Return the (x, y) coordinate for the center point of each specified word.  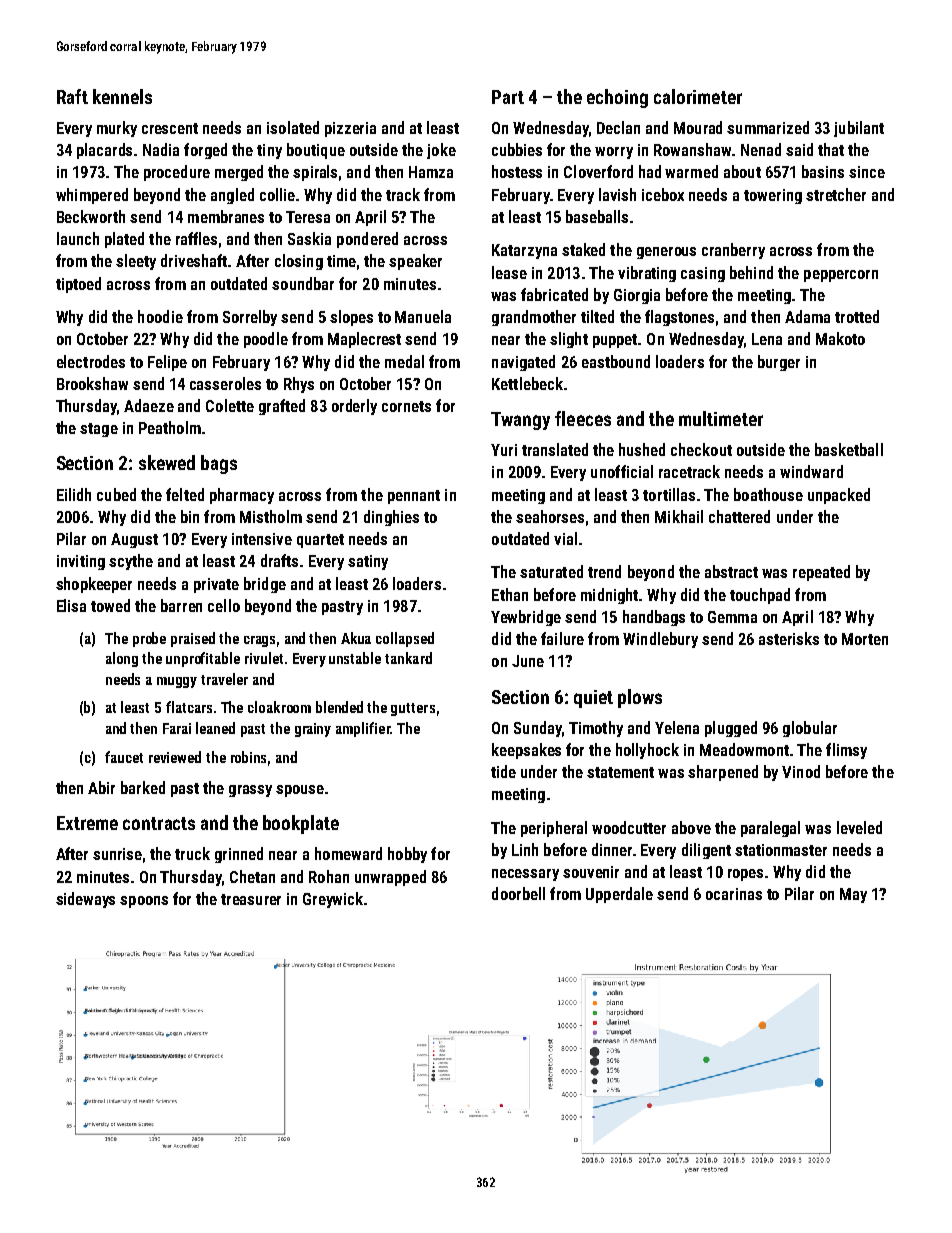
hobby (407, 855)
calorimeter (698, 96)
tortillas (669, 494)
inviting (81, 562)
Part (508, 97)
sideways (85, 900)
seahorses (550, 516)
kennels (122, 96)
